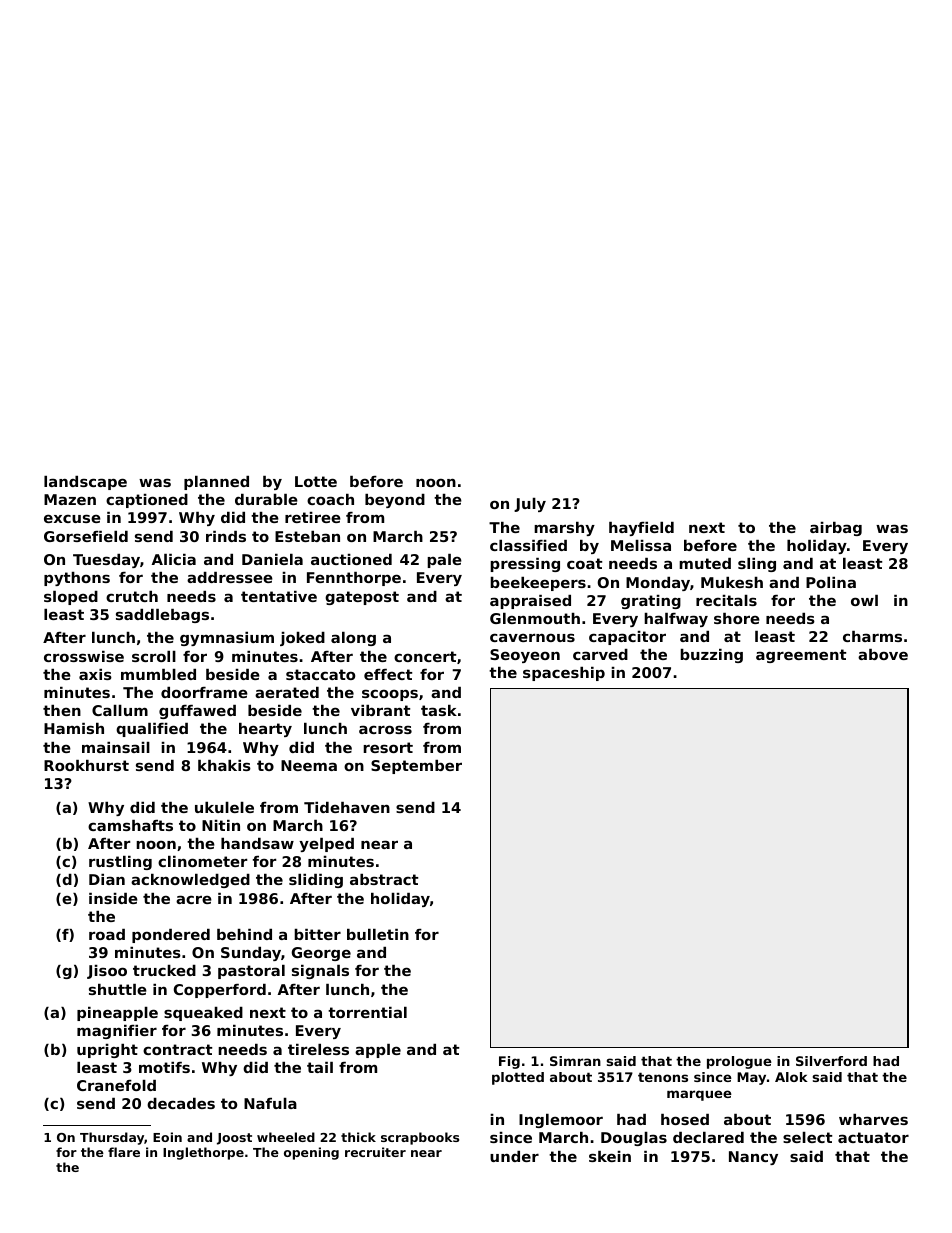 The height and width of the page is (1233, 952). Describe the element at coordinates (320, 972) in the page. I see `signals` at that location.
